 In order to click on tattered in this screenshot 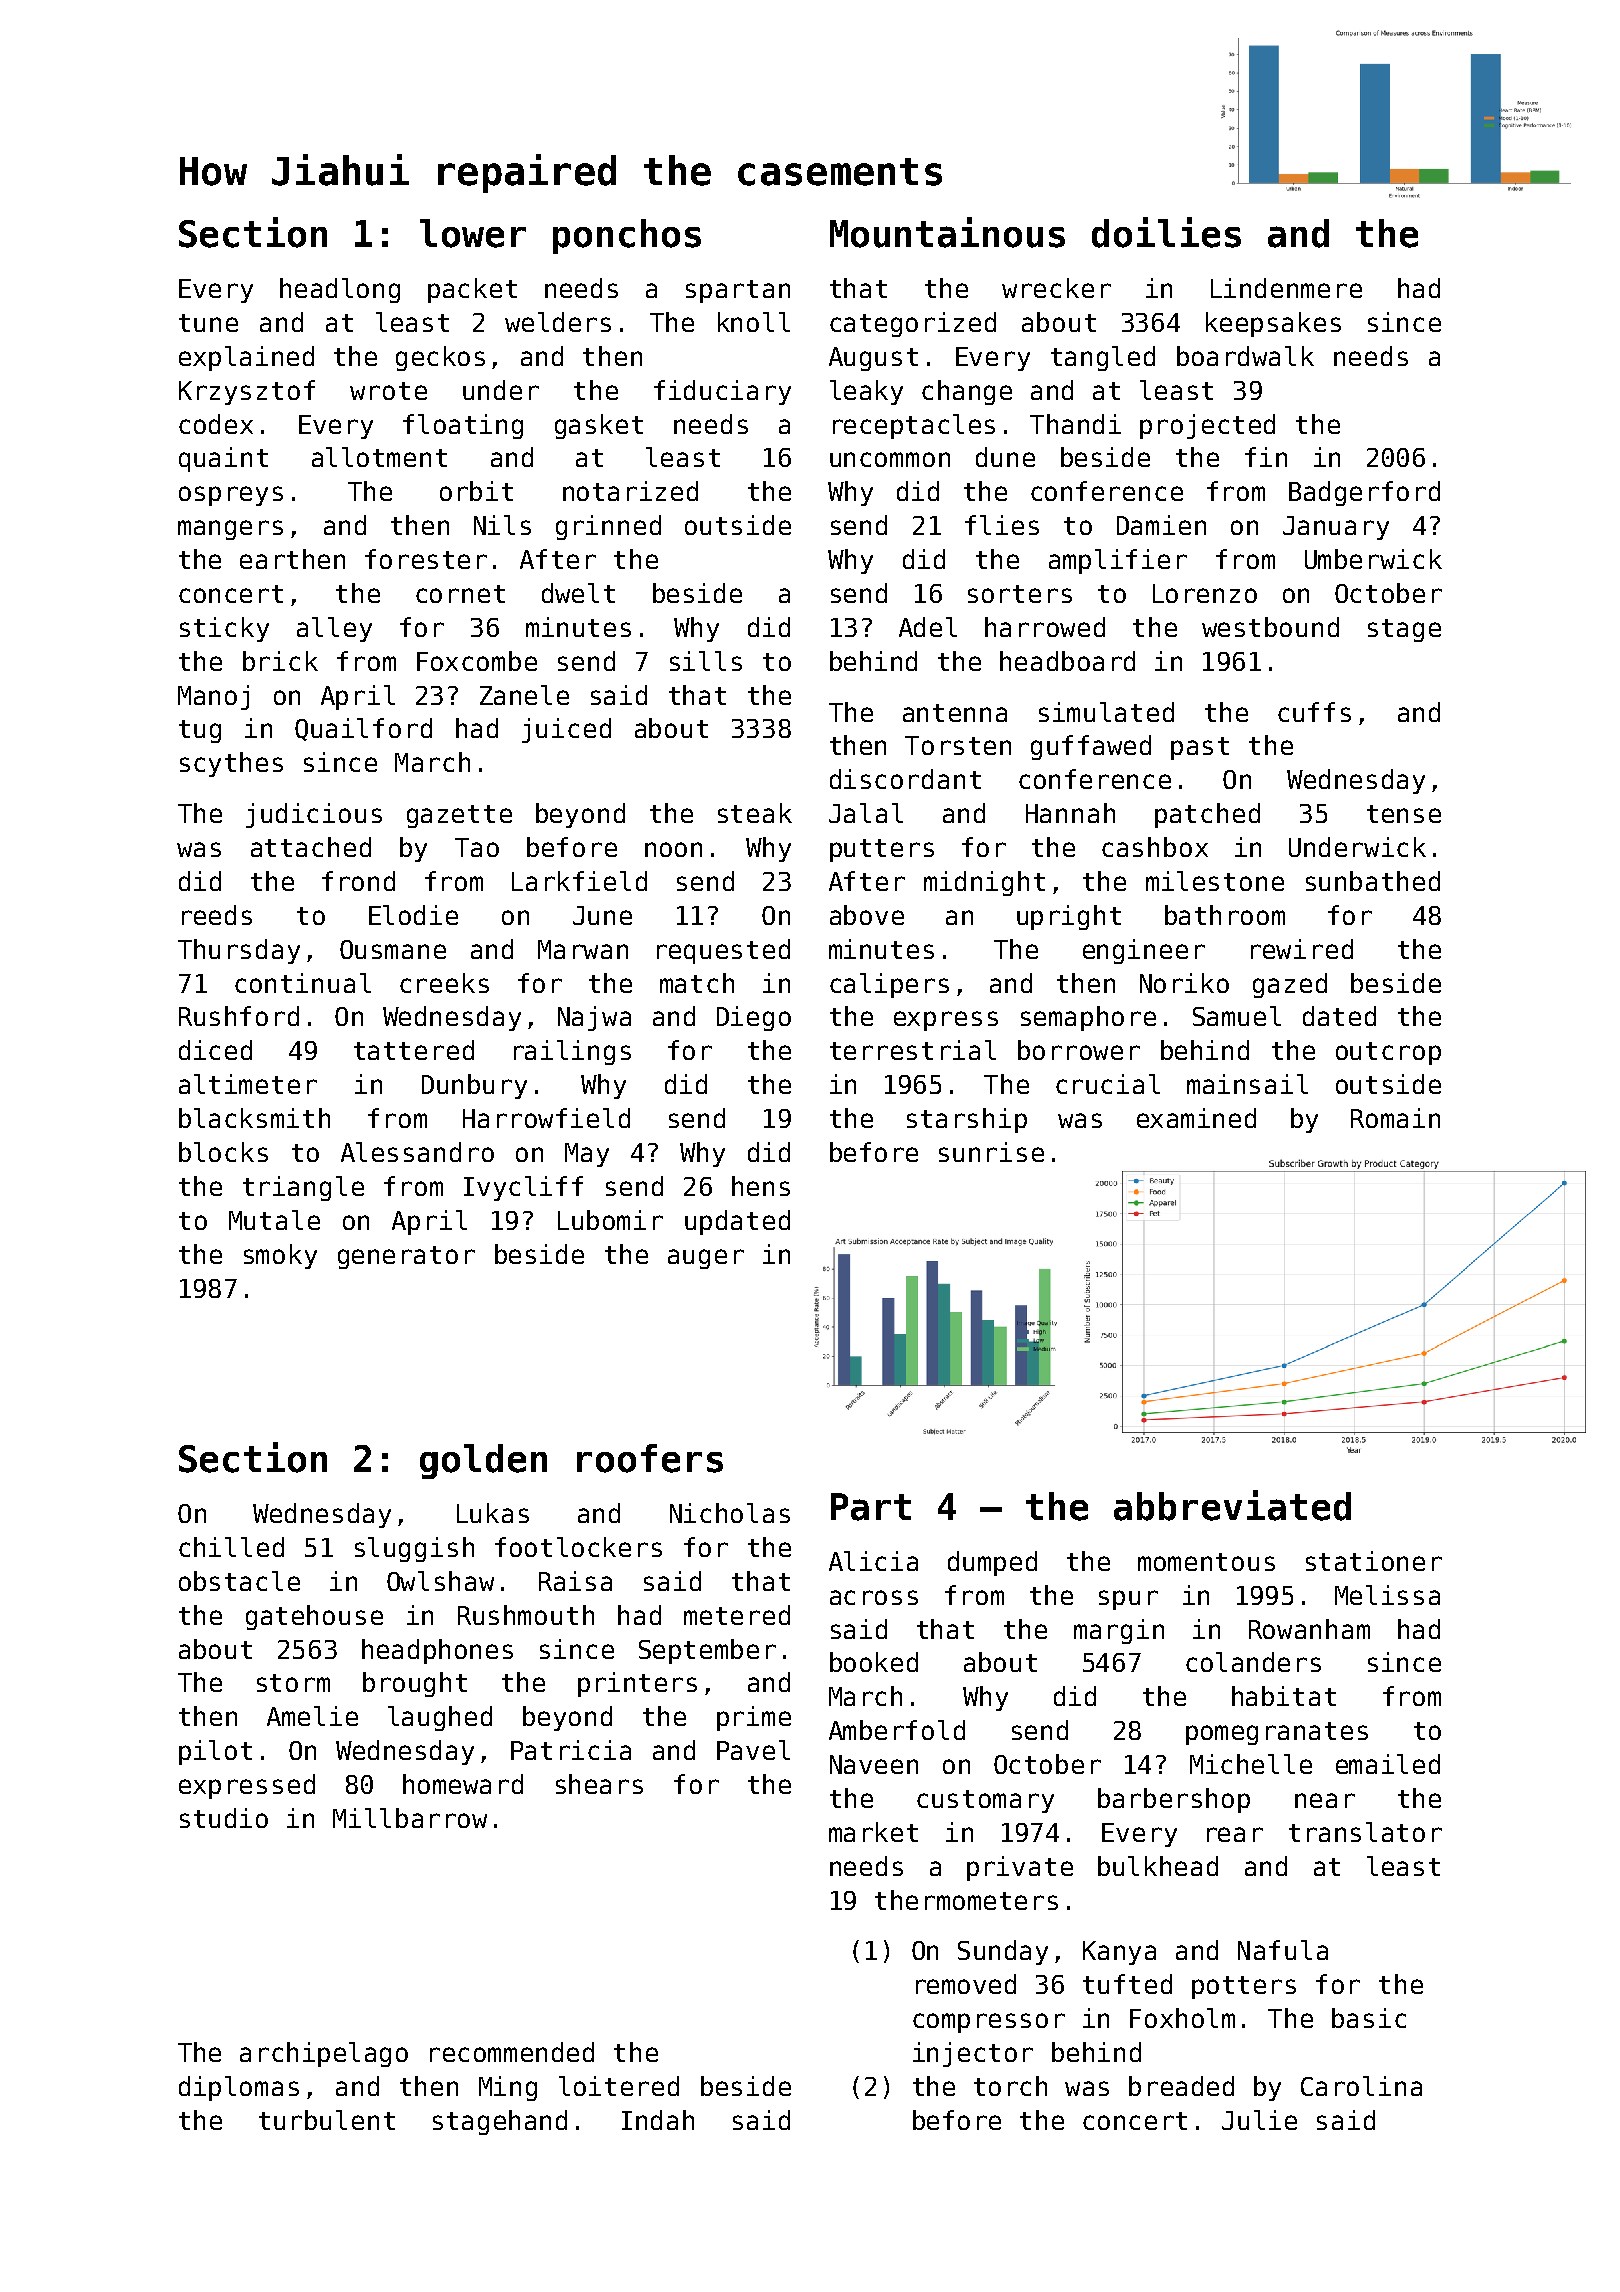, I will do `click(414, 1050)`.
